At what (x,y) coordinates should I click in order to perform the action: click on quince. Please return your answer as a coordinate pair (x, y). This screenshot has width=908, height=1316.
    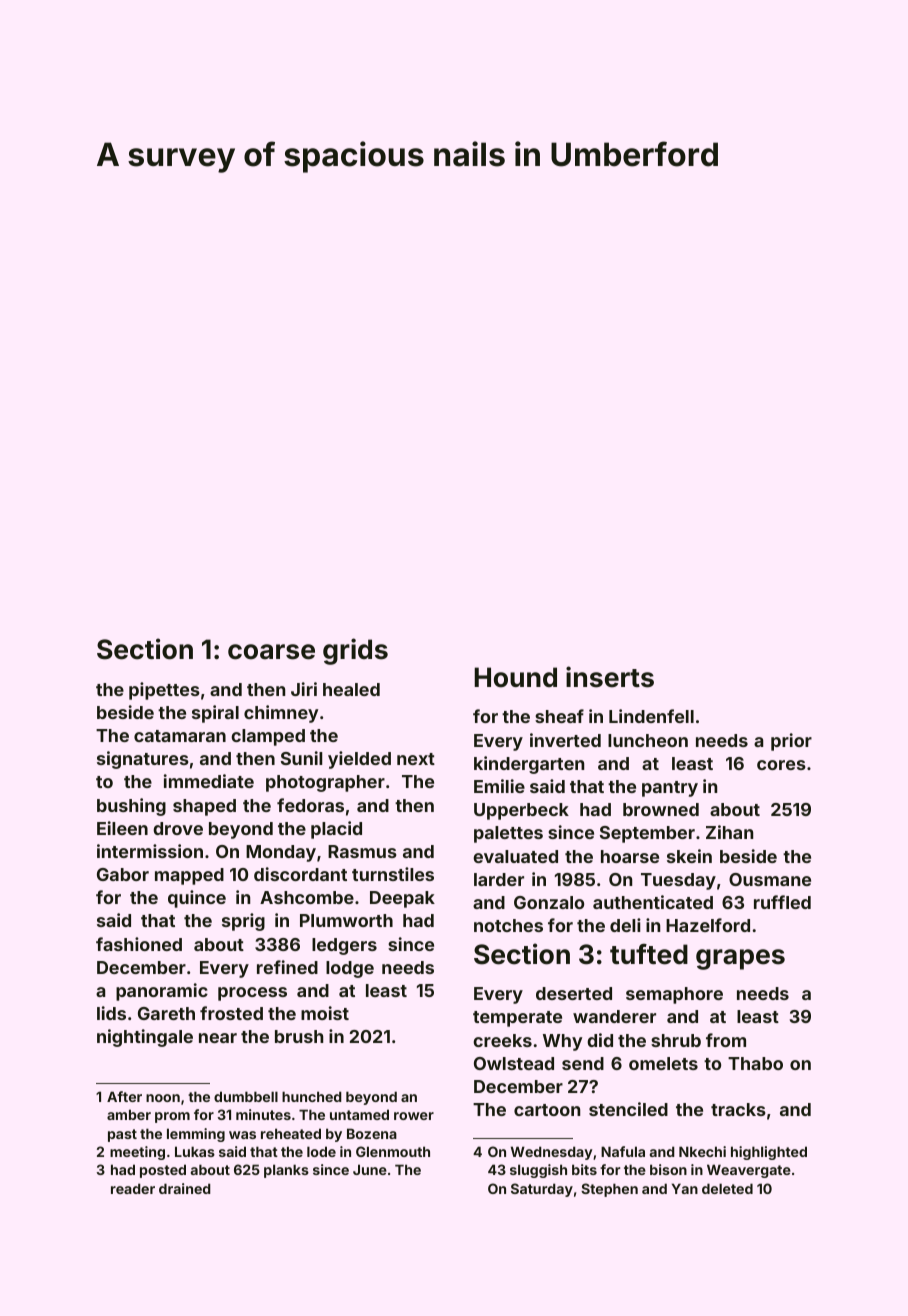
    Looking at the image, I should click on (197, 899).
